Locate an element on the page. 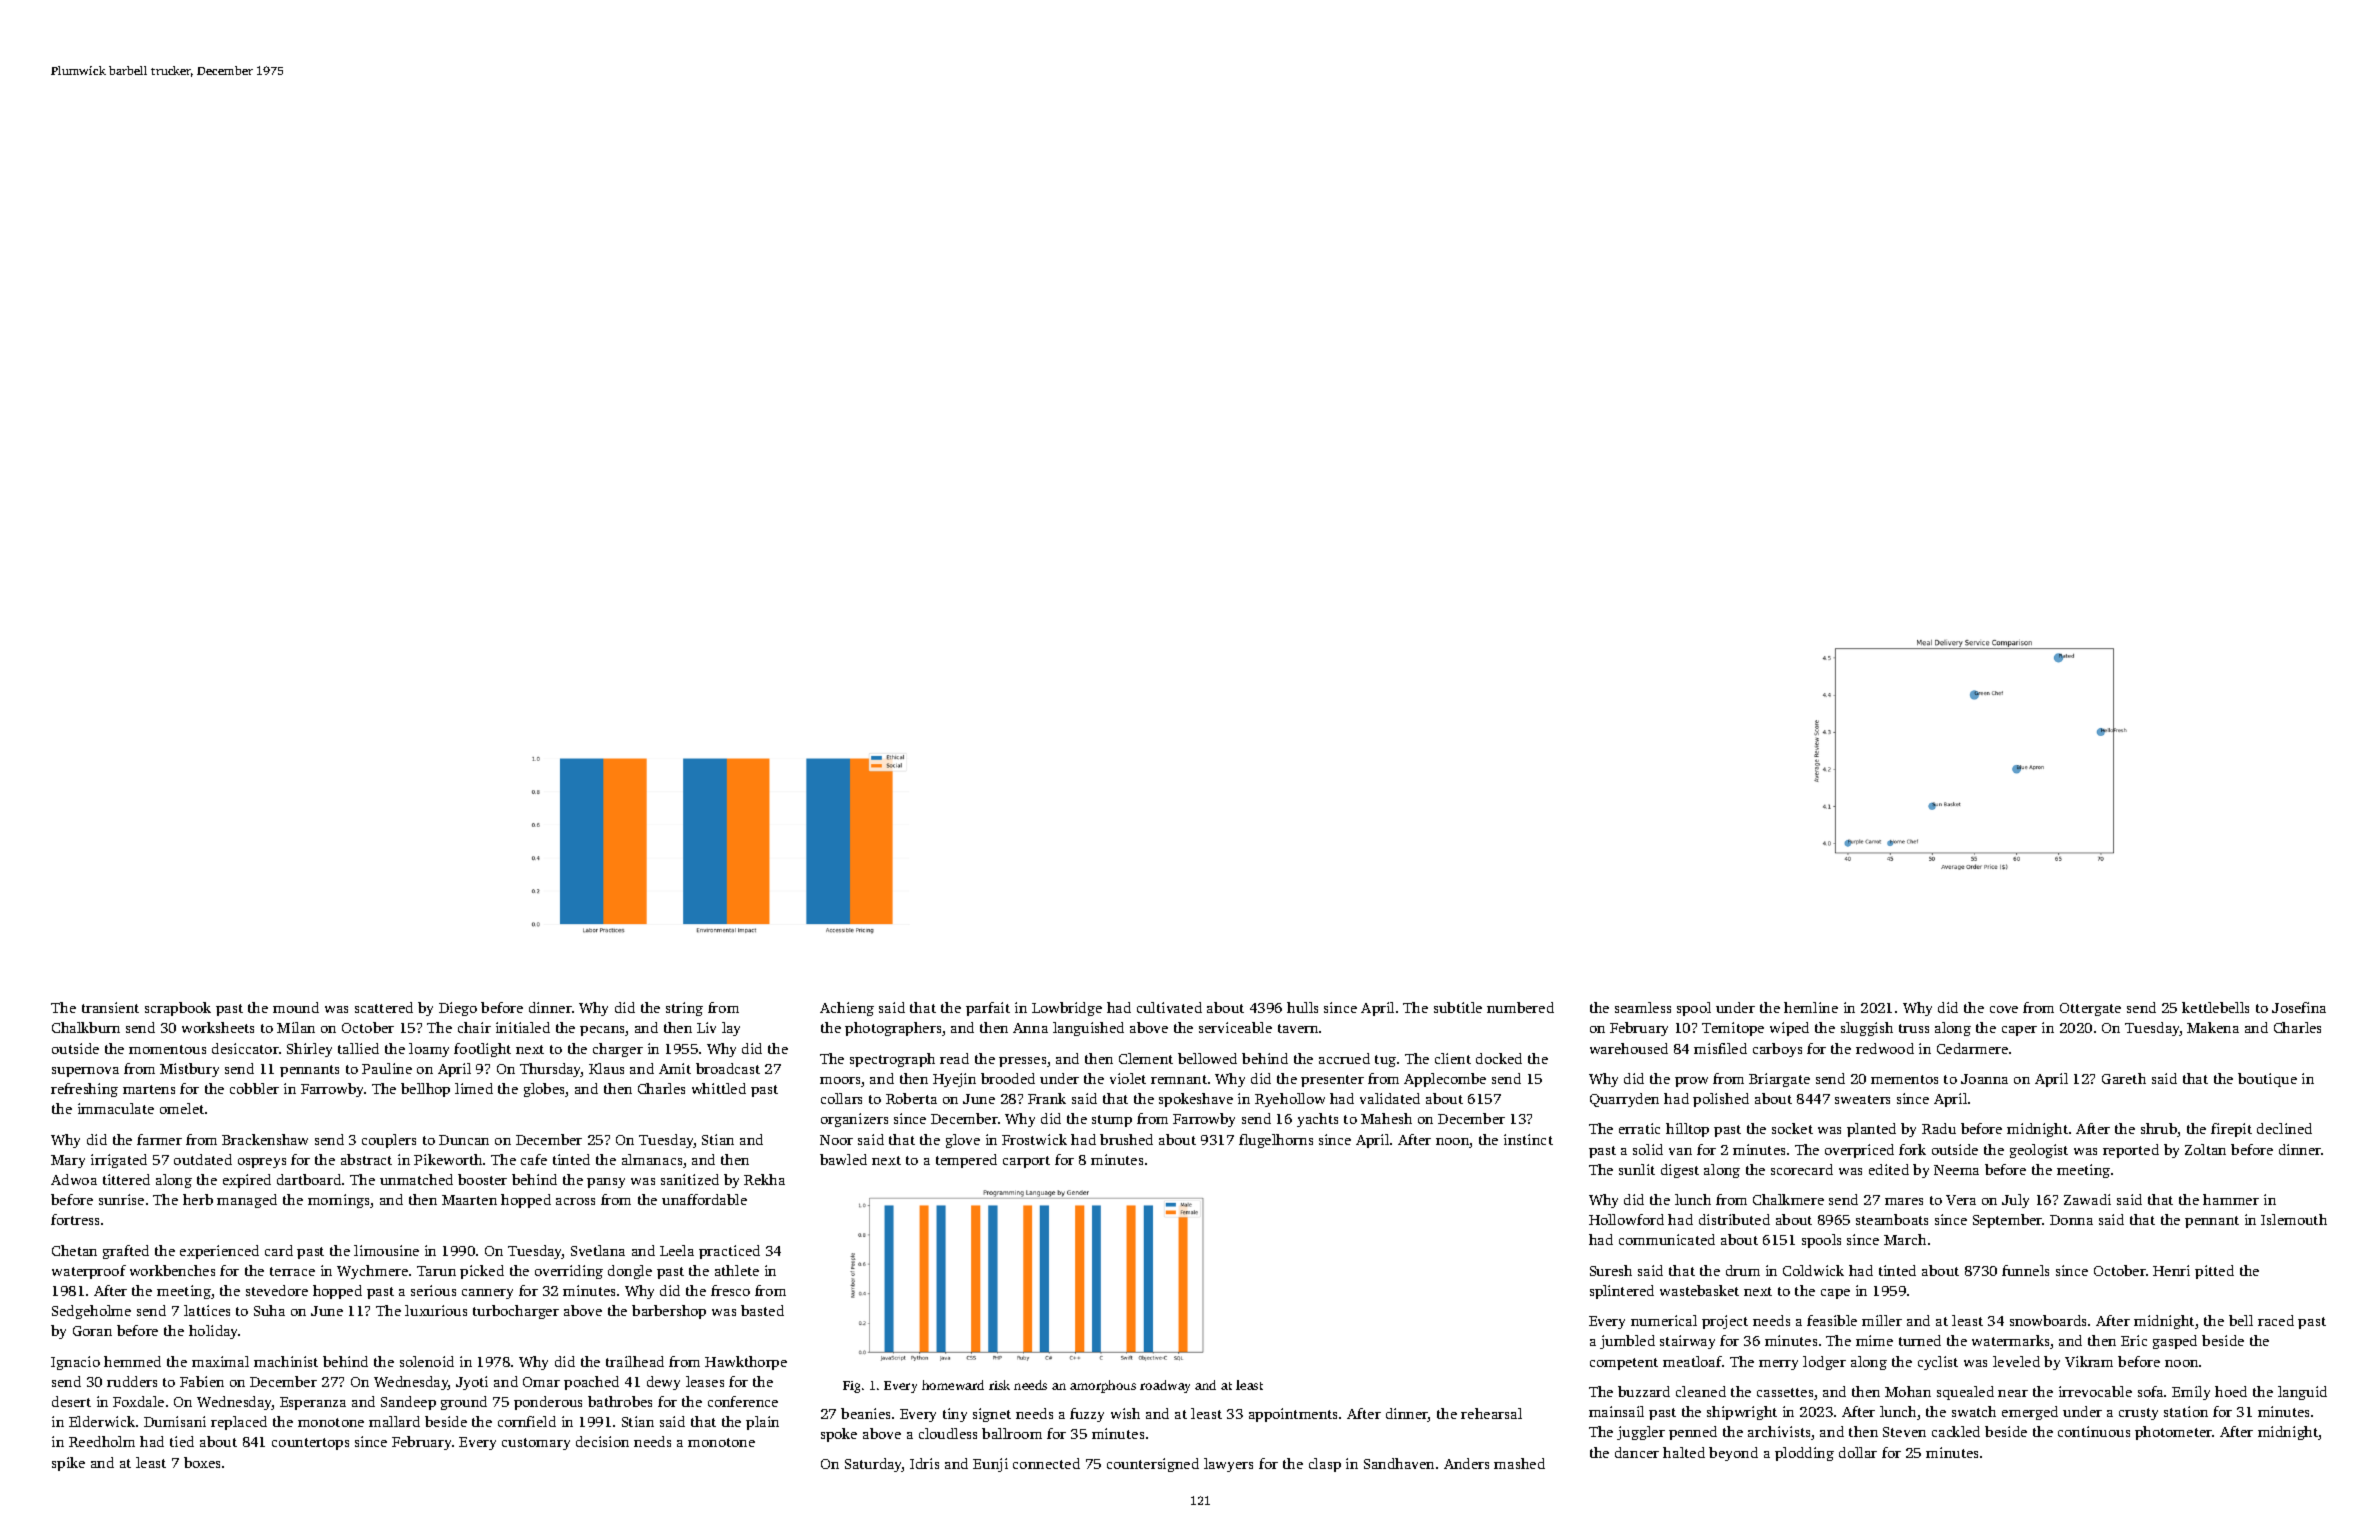 This document has height=1540, width=2380. watermarks is located at coordinates (2010, 1340).
